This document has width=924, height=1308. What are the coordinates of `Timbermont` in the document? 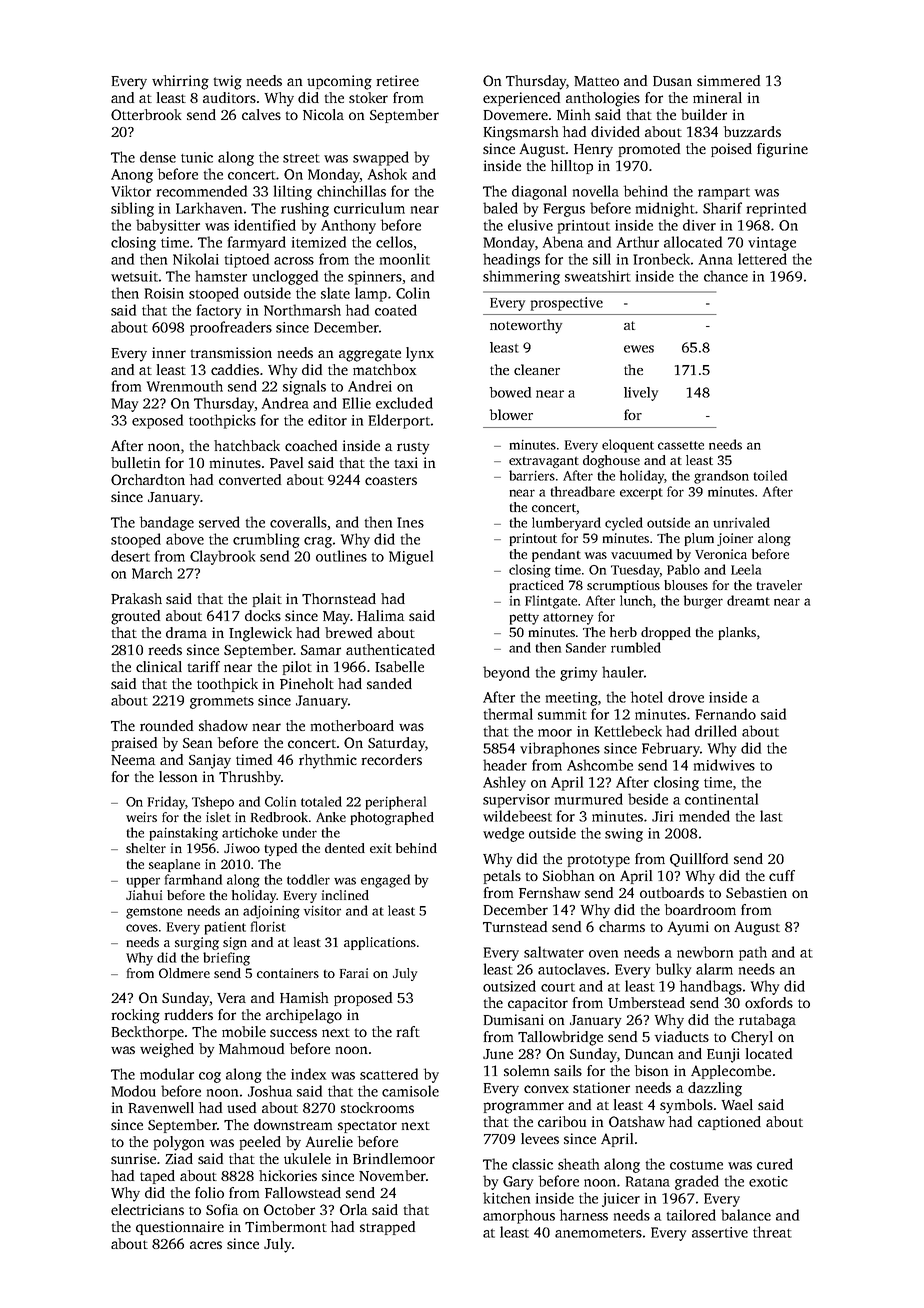 It's located at (286, 1226).
